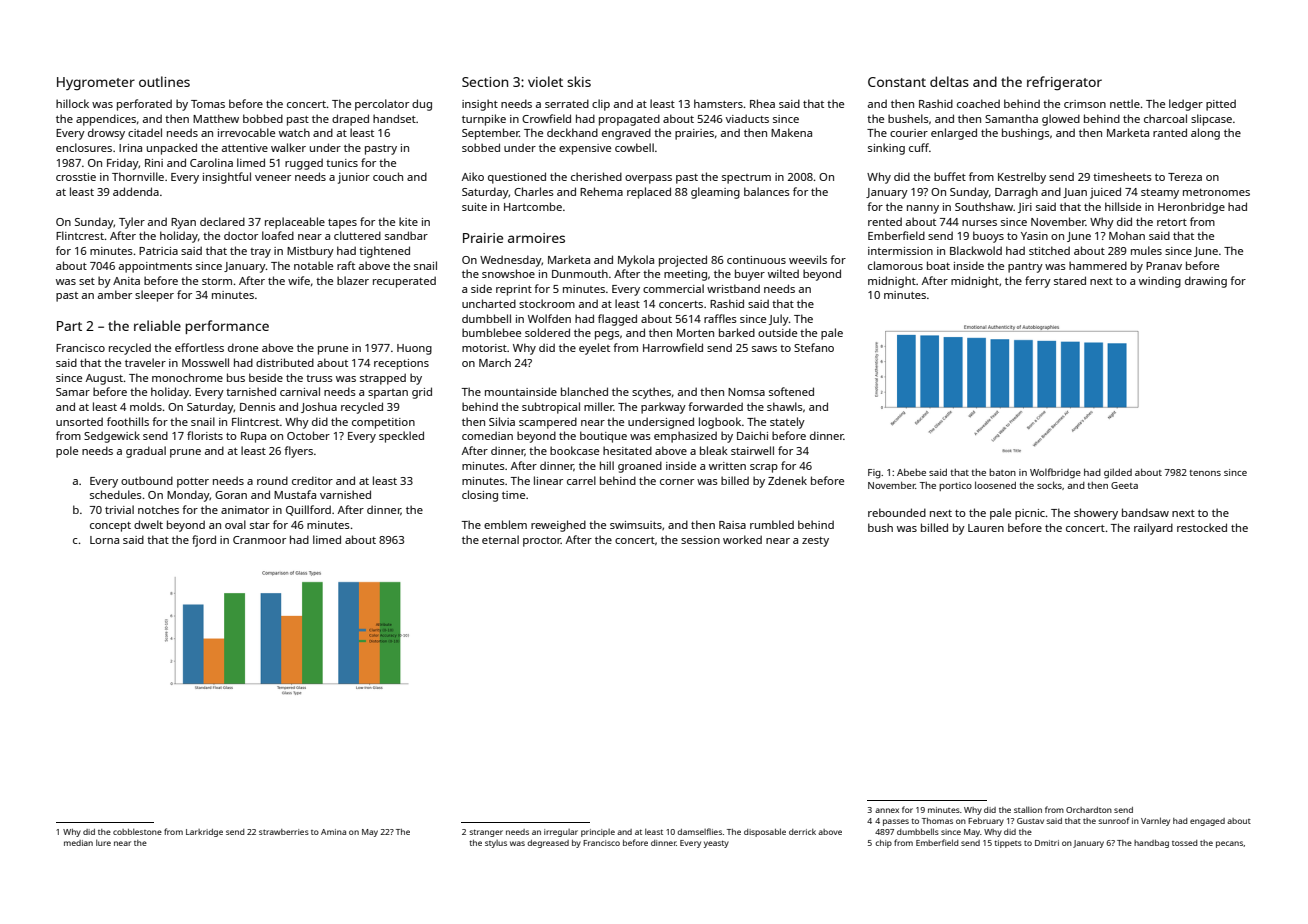  I want to click on cobblestone, so click(137, 831).
